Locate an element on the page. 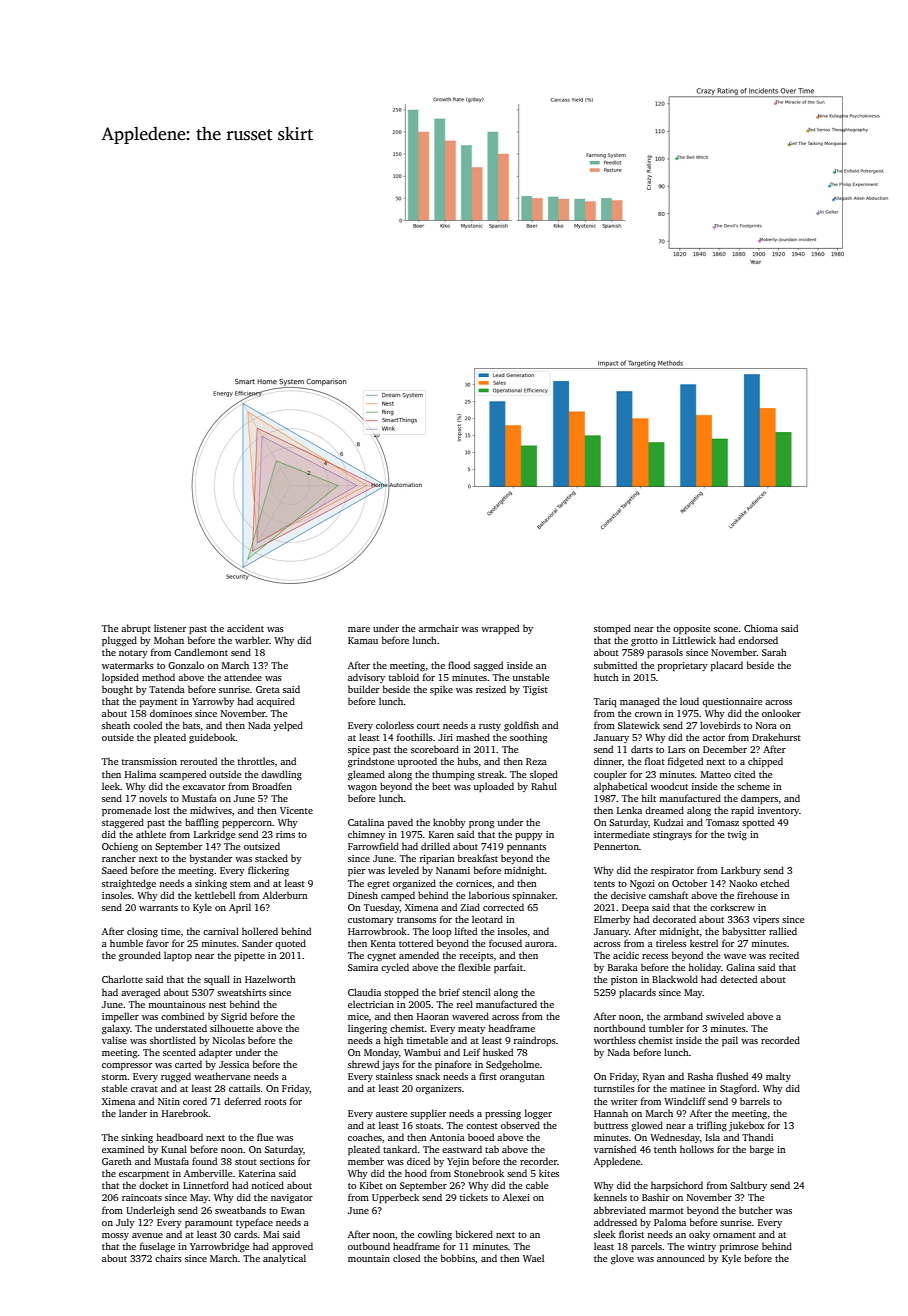 This document has width=908, height=1316. Galina is located at coordinates (740, 967).
